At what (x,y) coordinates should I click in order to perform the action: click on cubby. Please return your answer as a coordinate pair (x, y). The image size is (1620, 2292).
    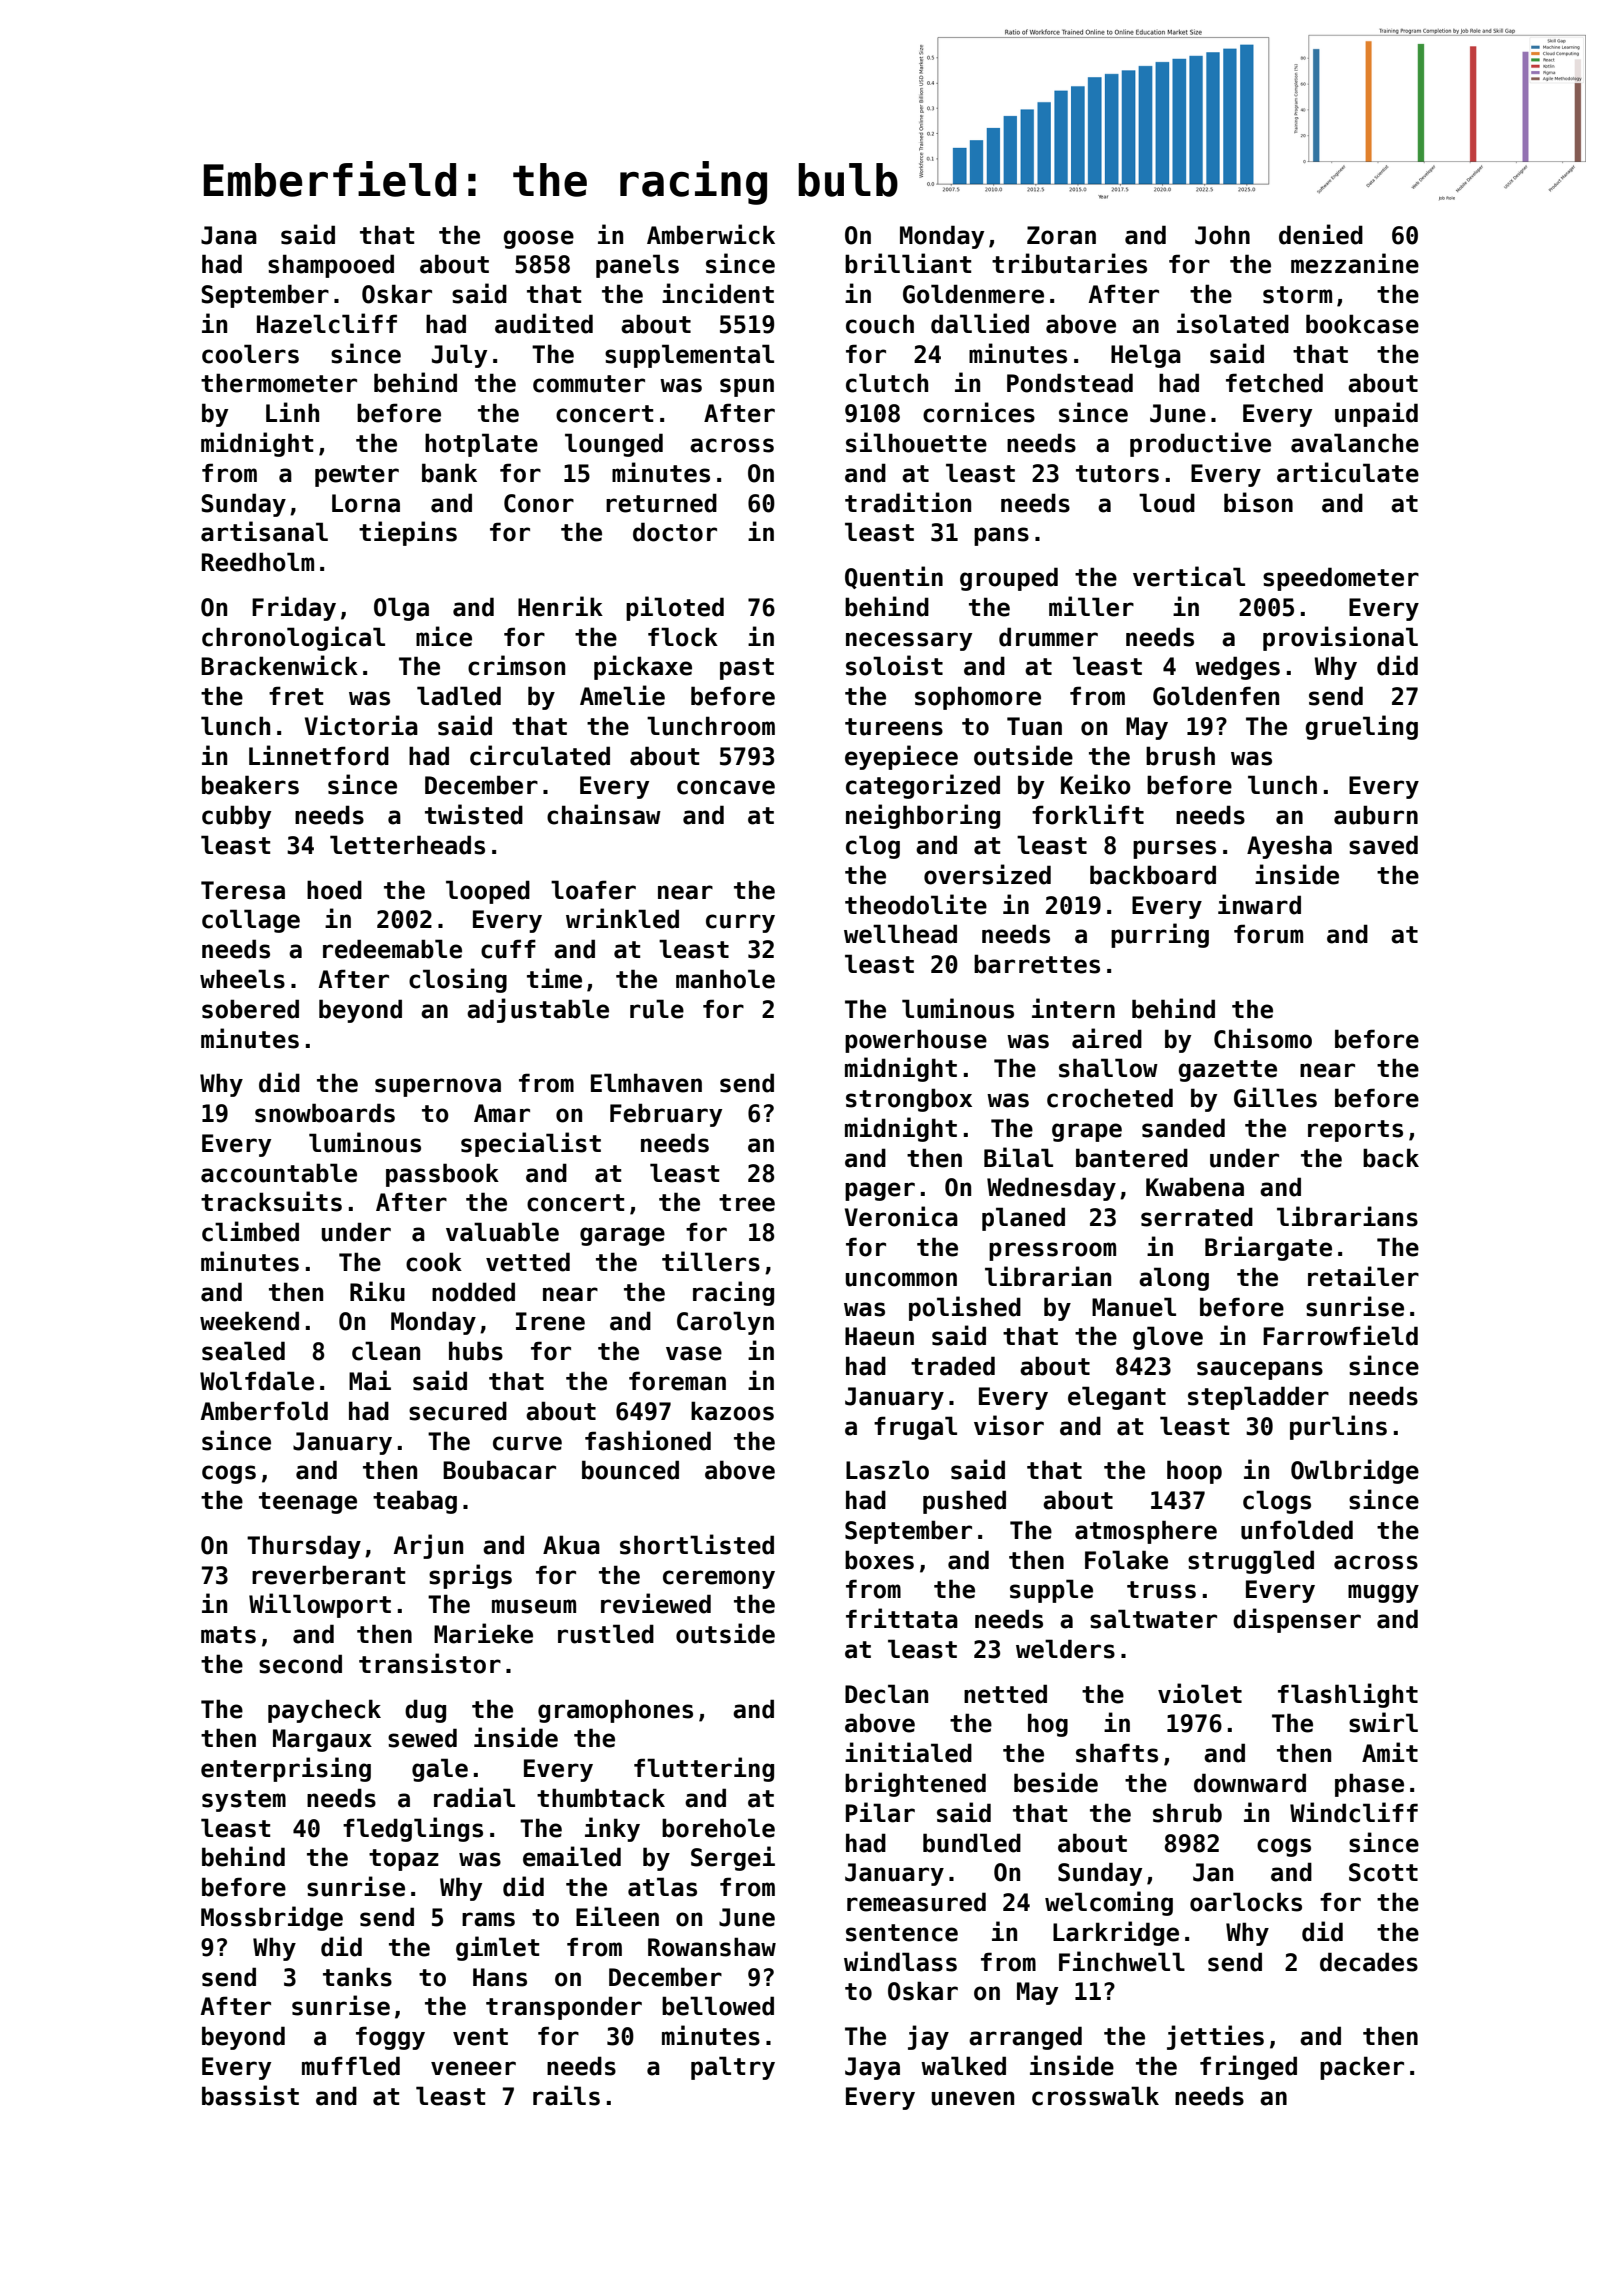
    Looking at the image, I should click on (236, 817).
